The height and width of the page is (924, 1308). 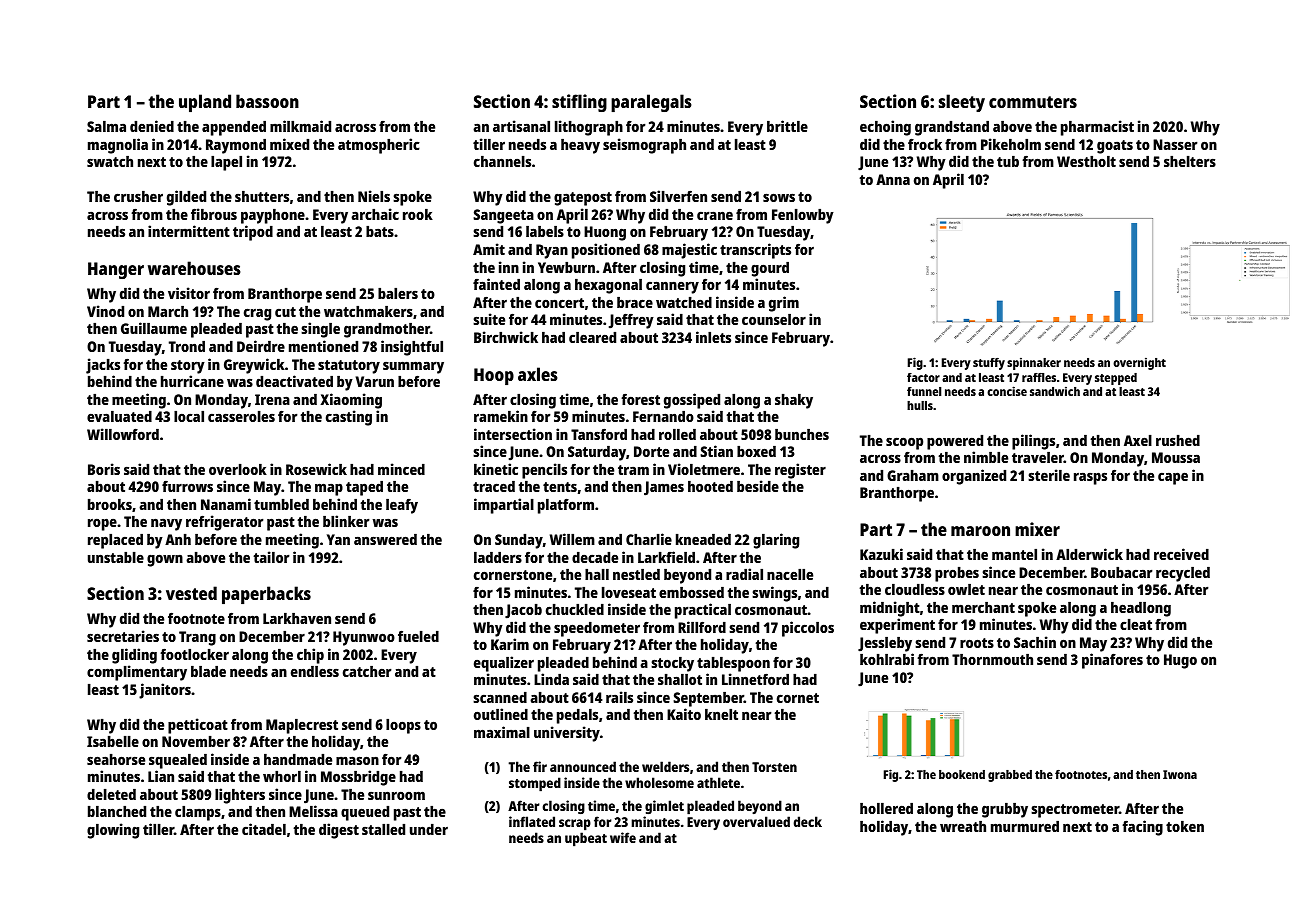 I want to click on upland, so click(x=205, y=103).
